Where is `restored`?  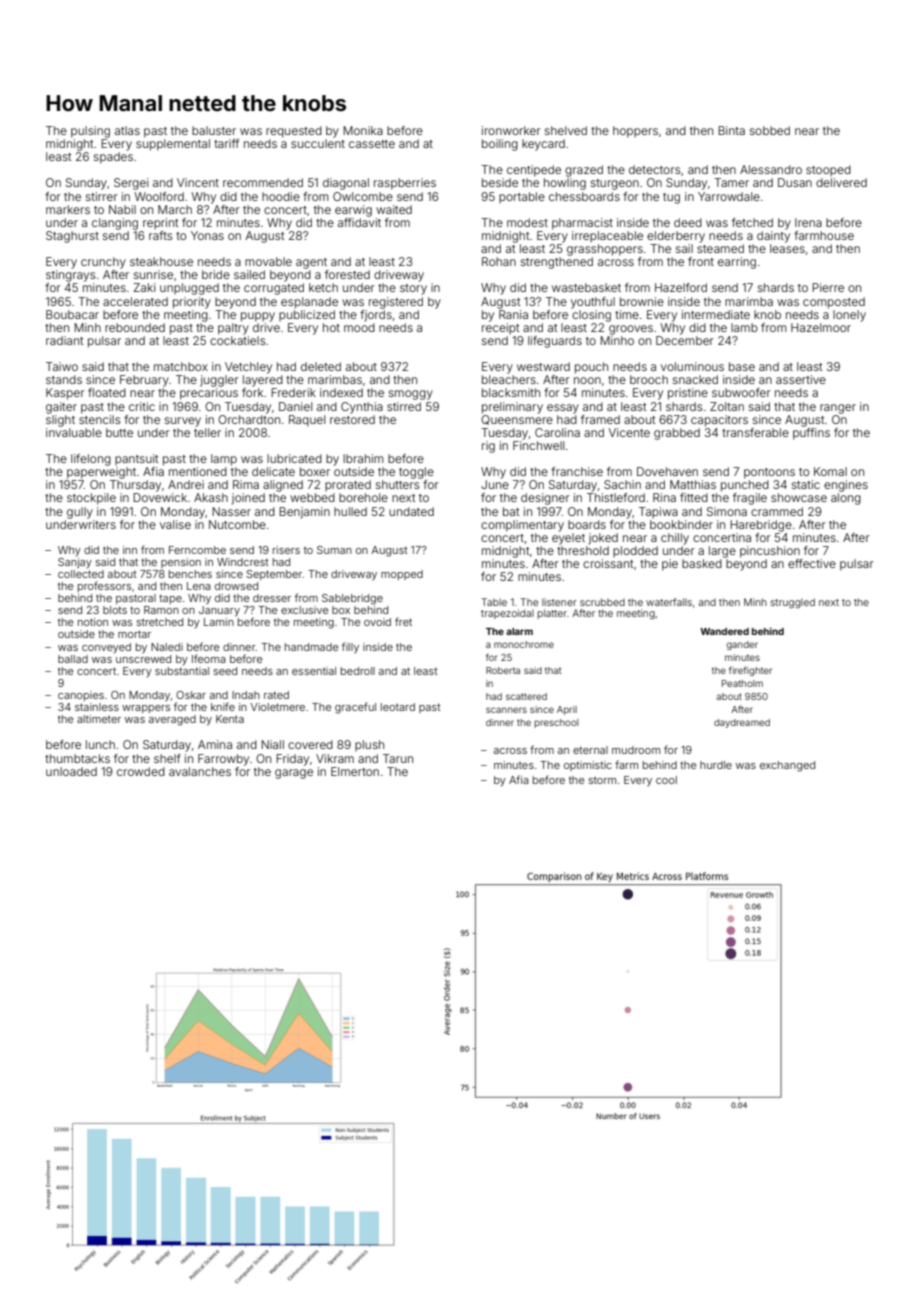 restored is located at coordinates (352, 419).
